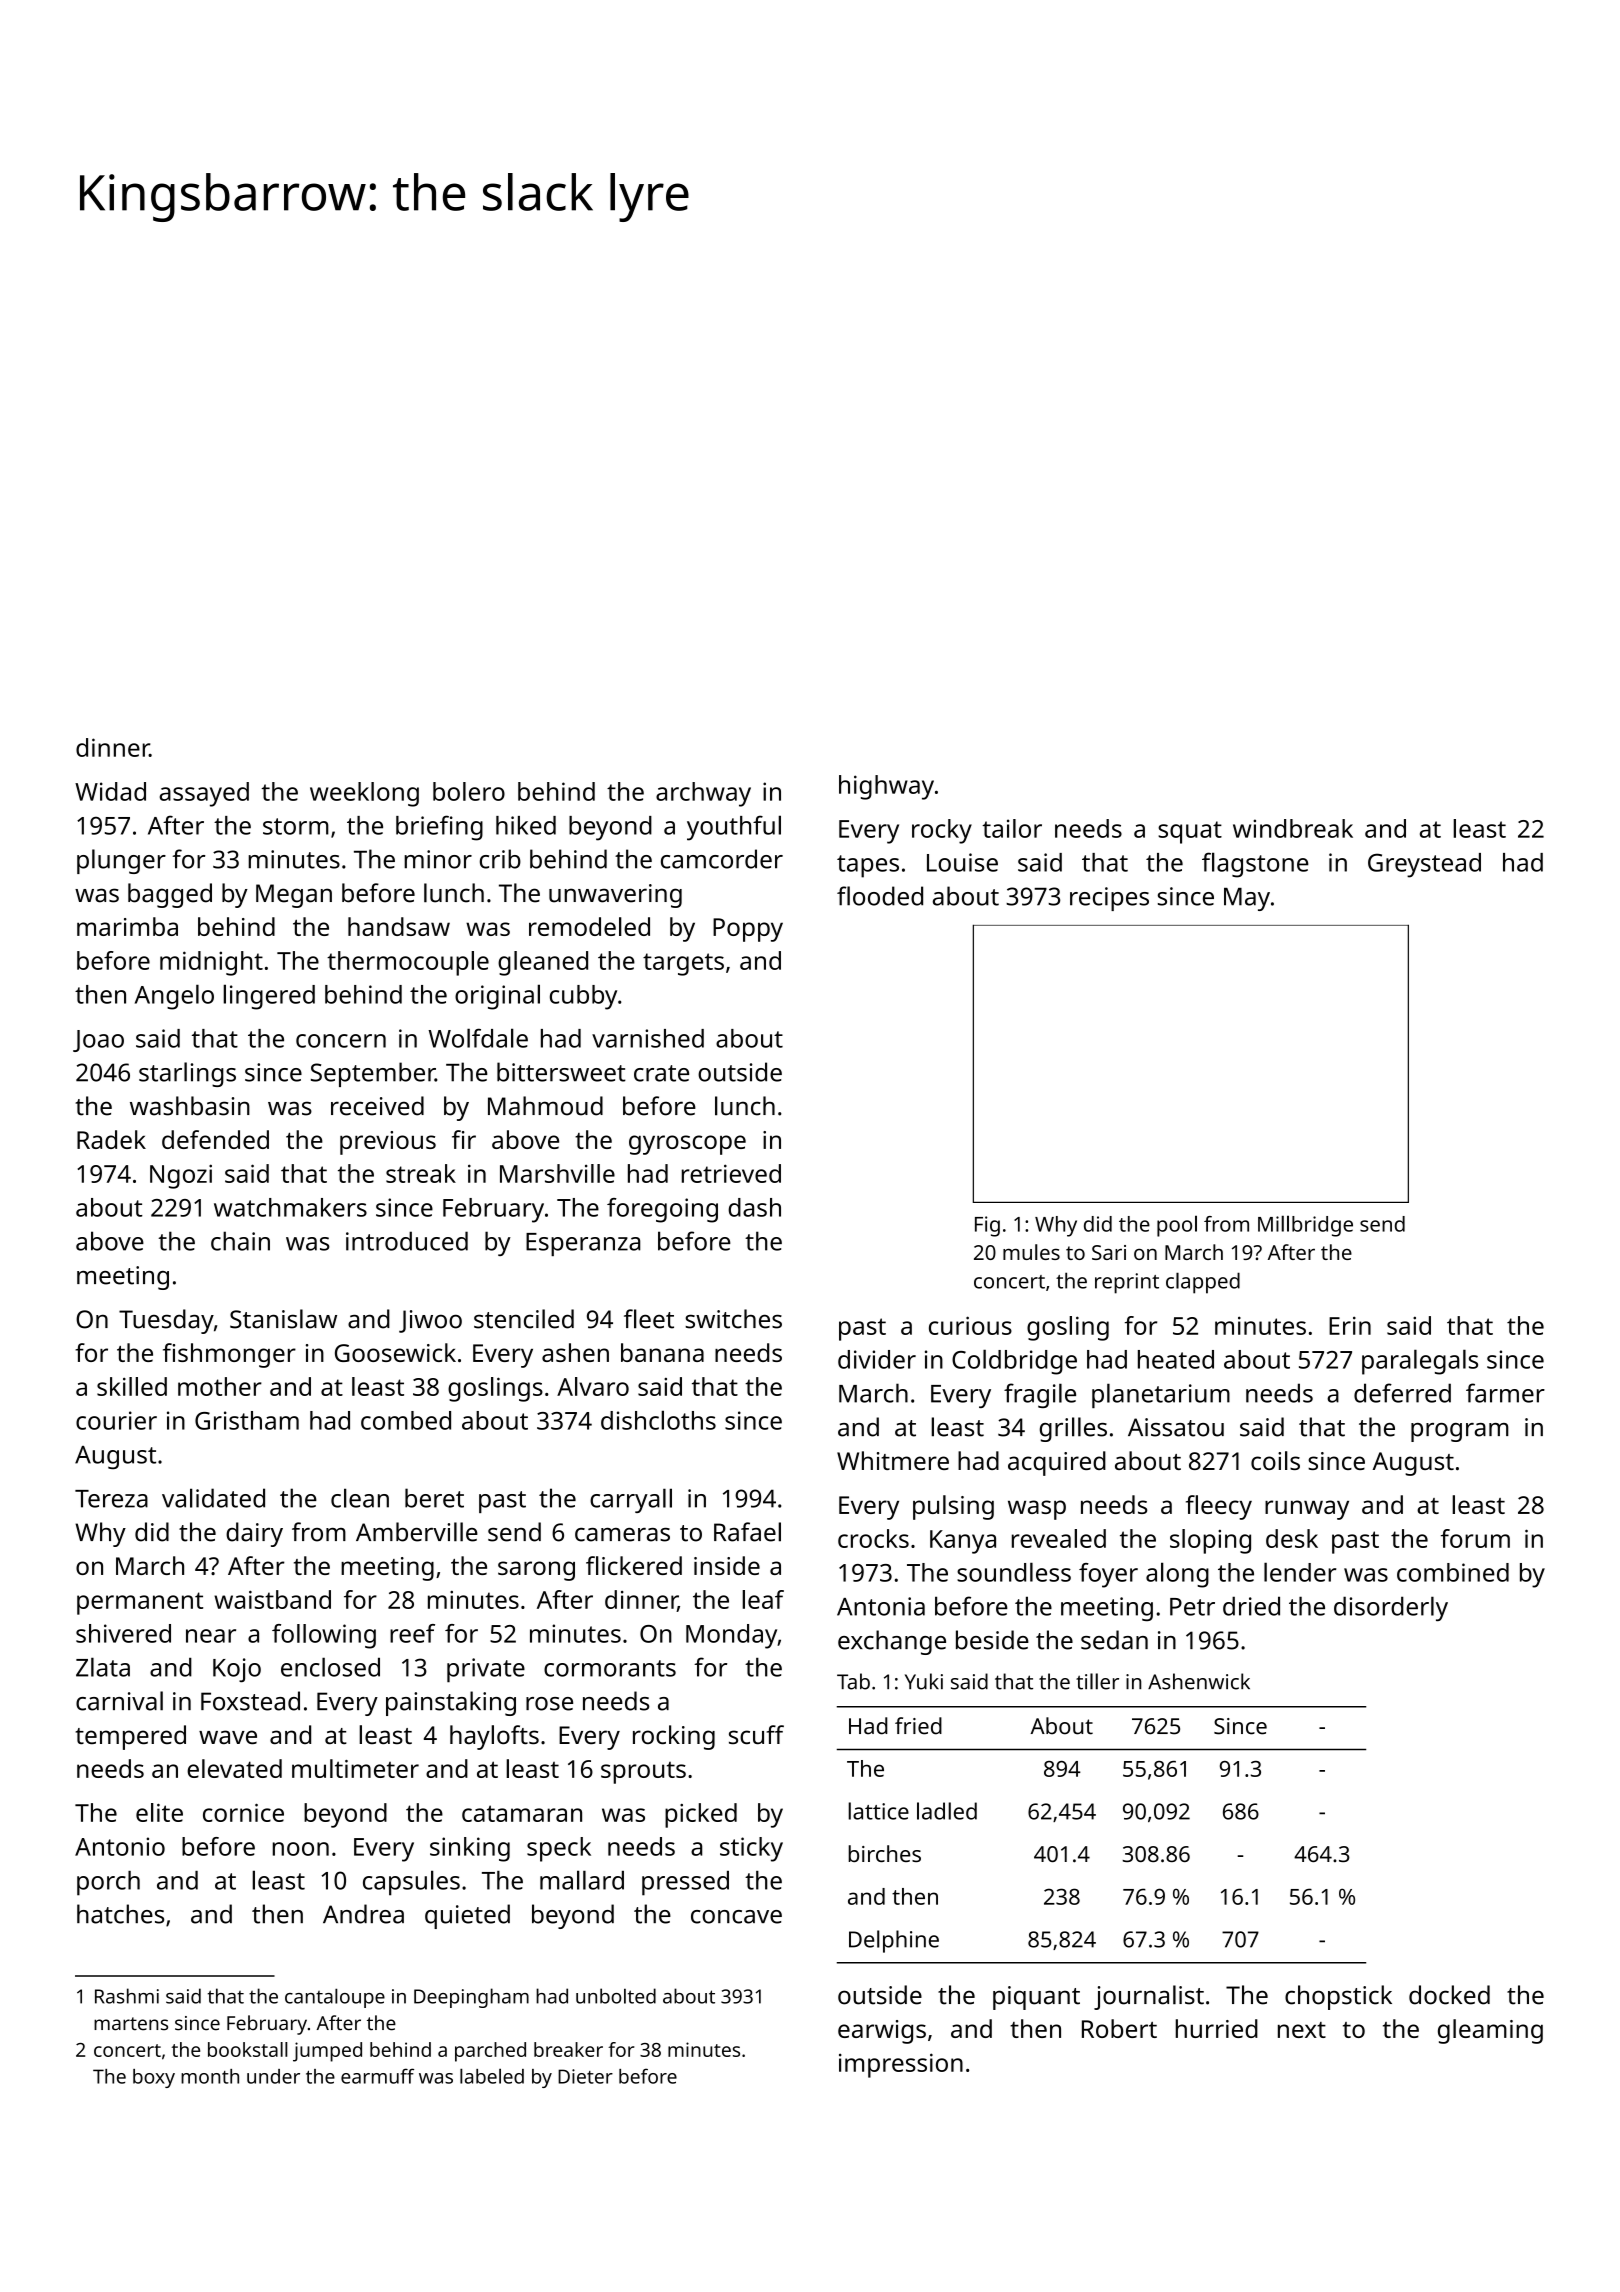 This image has height=2292, width=1620. I want to click on received, so click(377, 1106).
